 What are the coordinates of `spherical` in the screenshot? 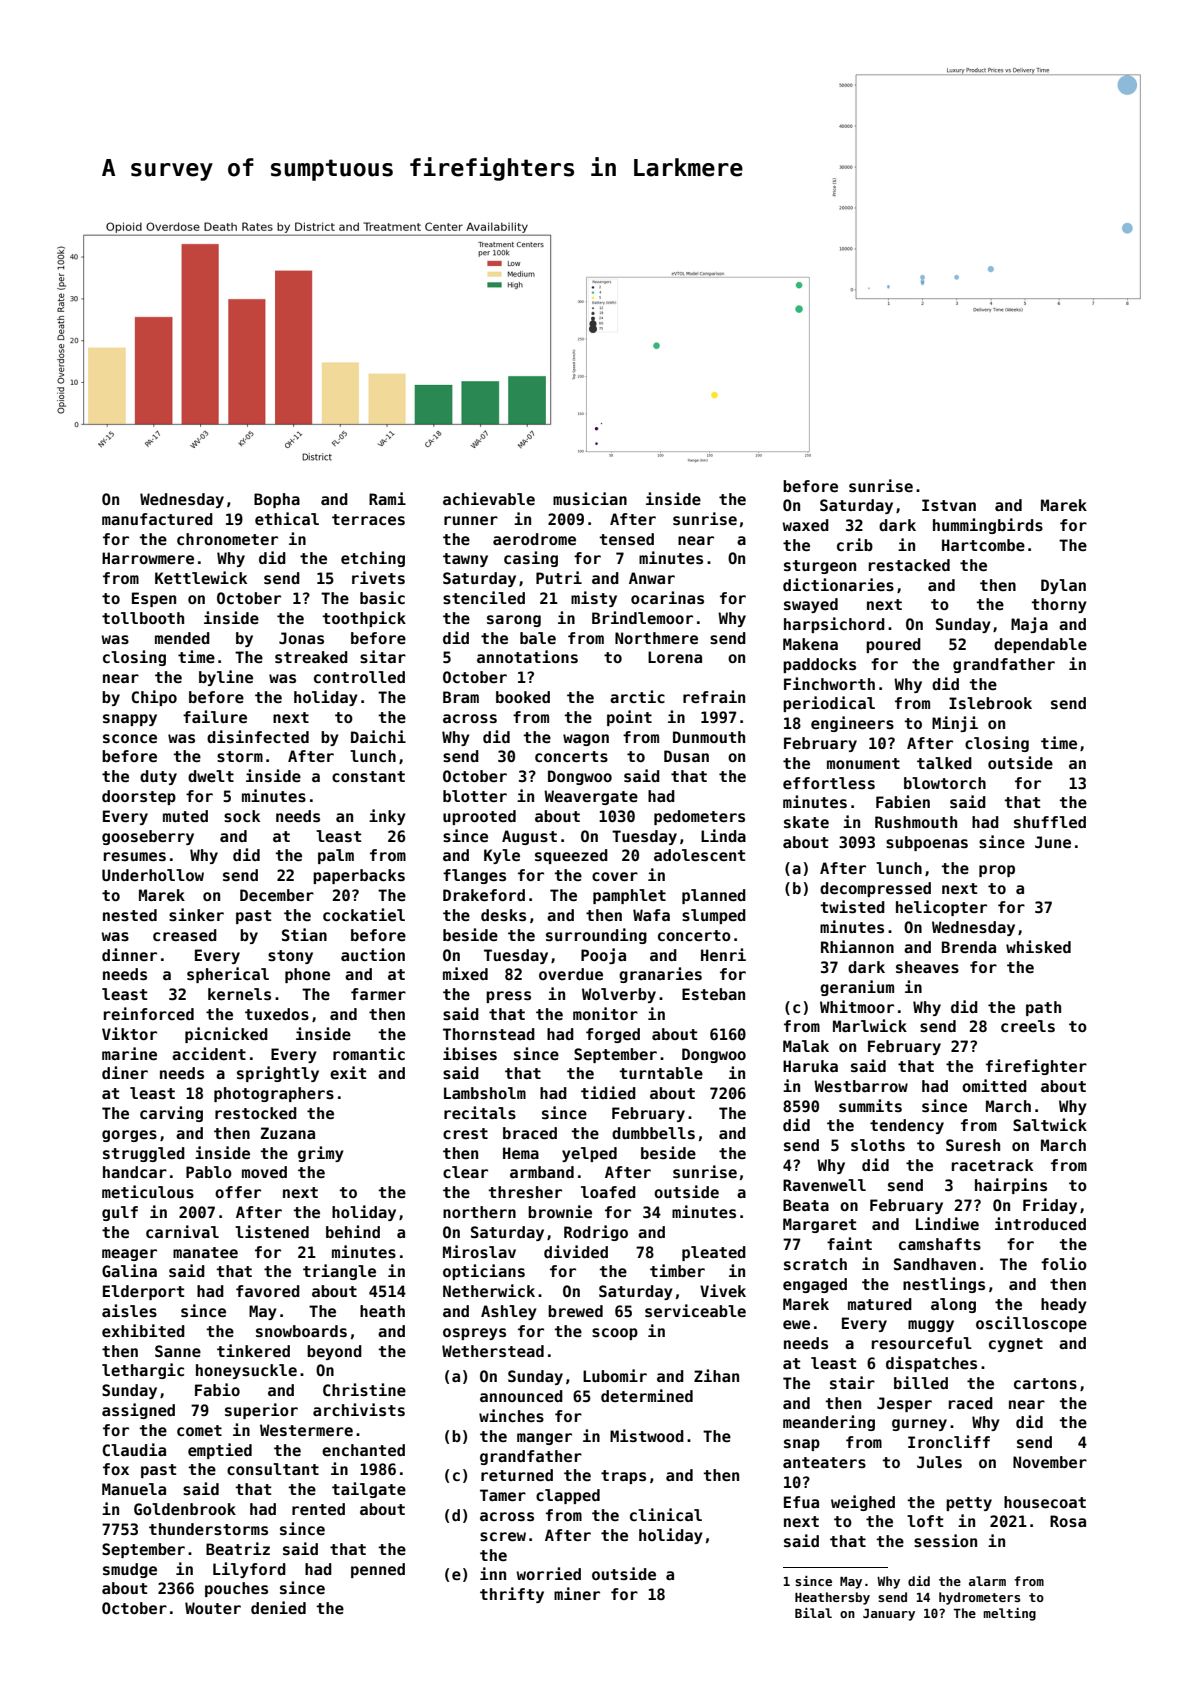 It's located at (228, 975).
